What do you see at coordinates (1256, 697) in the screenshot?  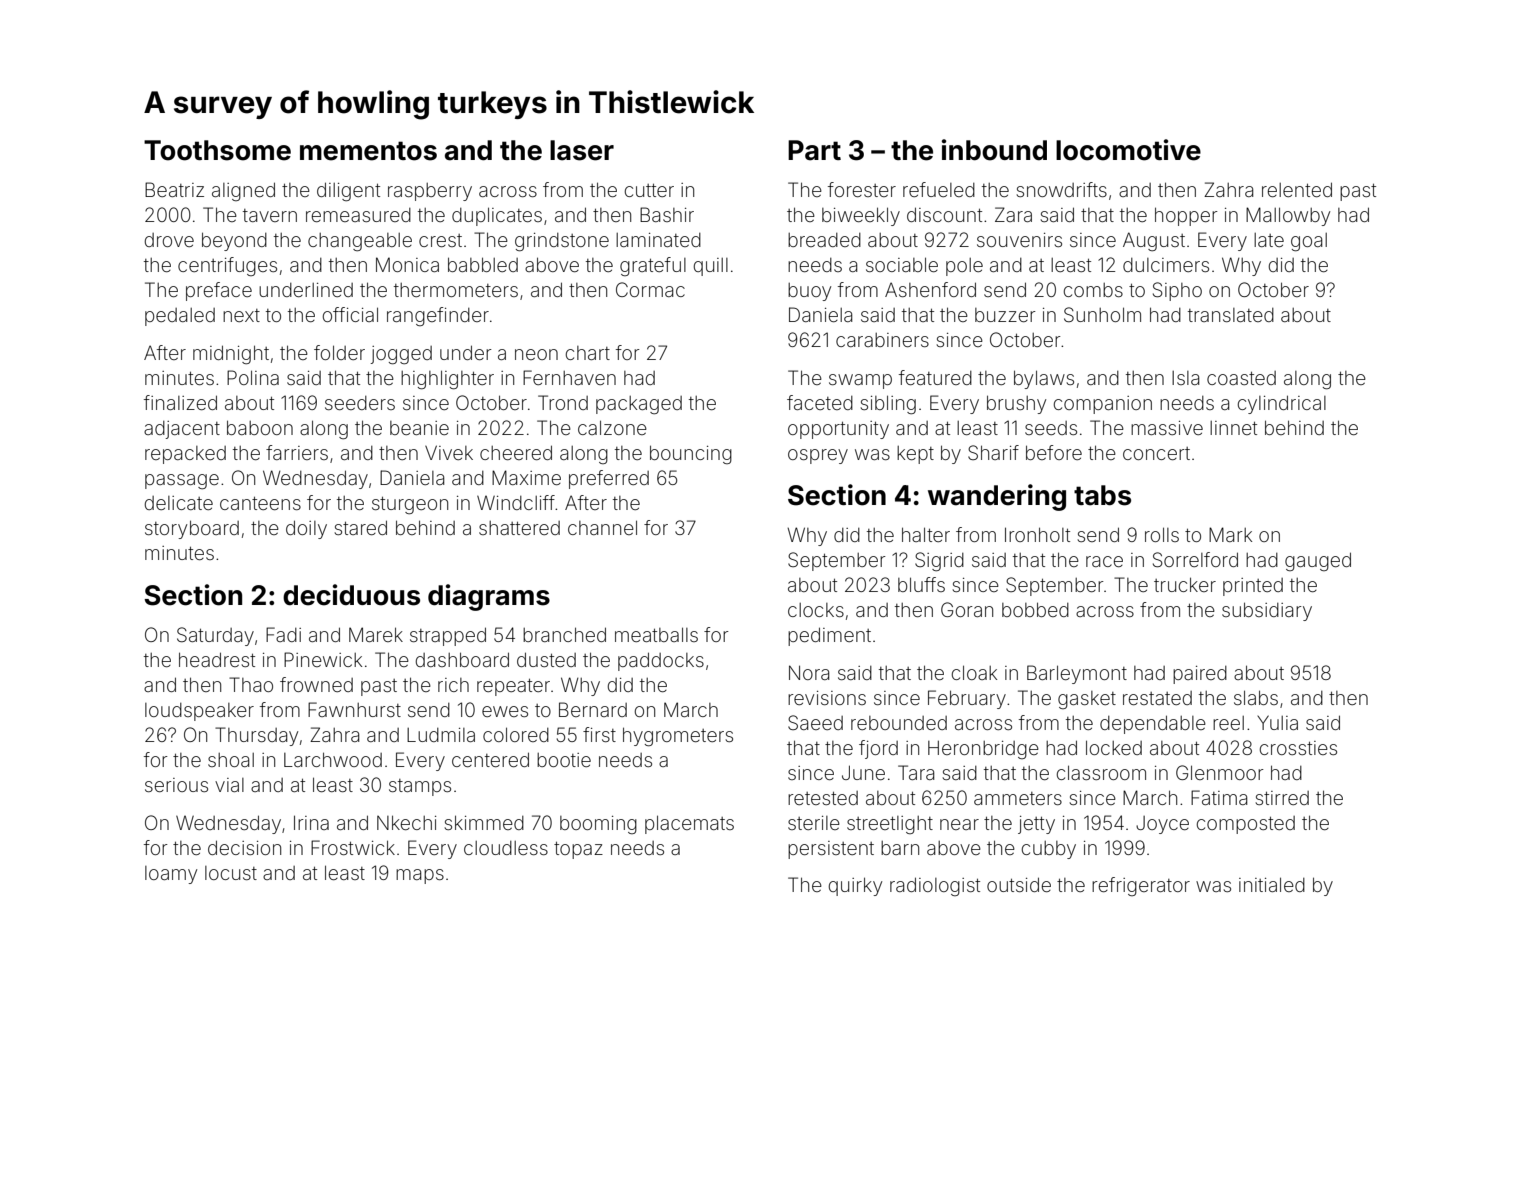 I see `slabs` at bounding box center [1256, 697].
